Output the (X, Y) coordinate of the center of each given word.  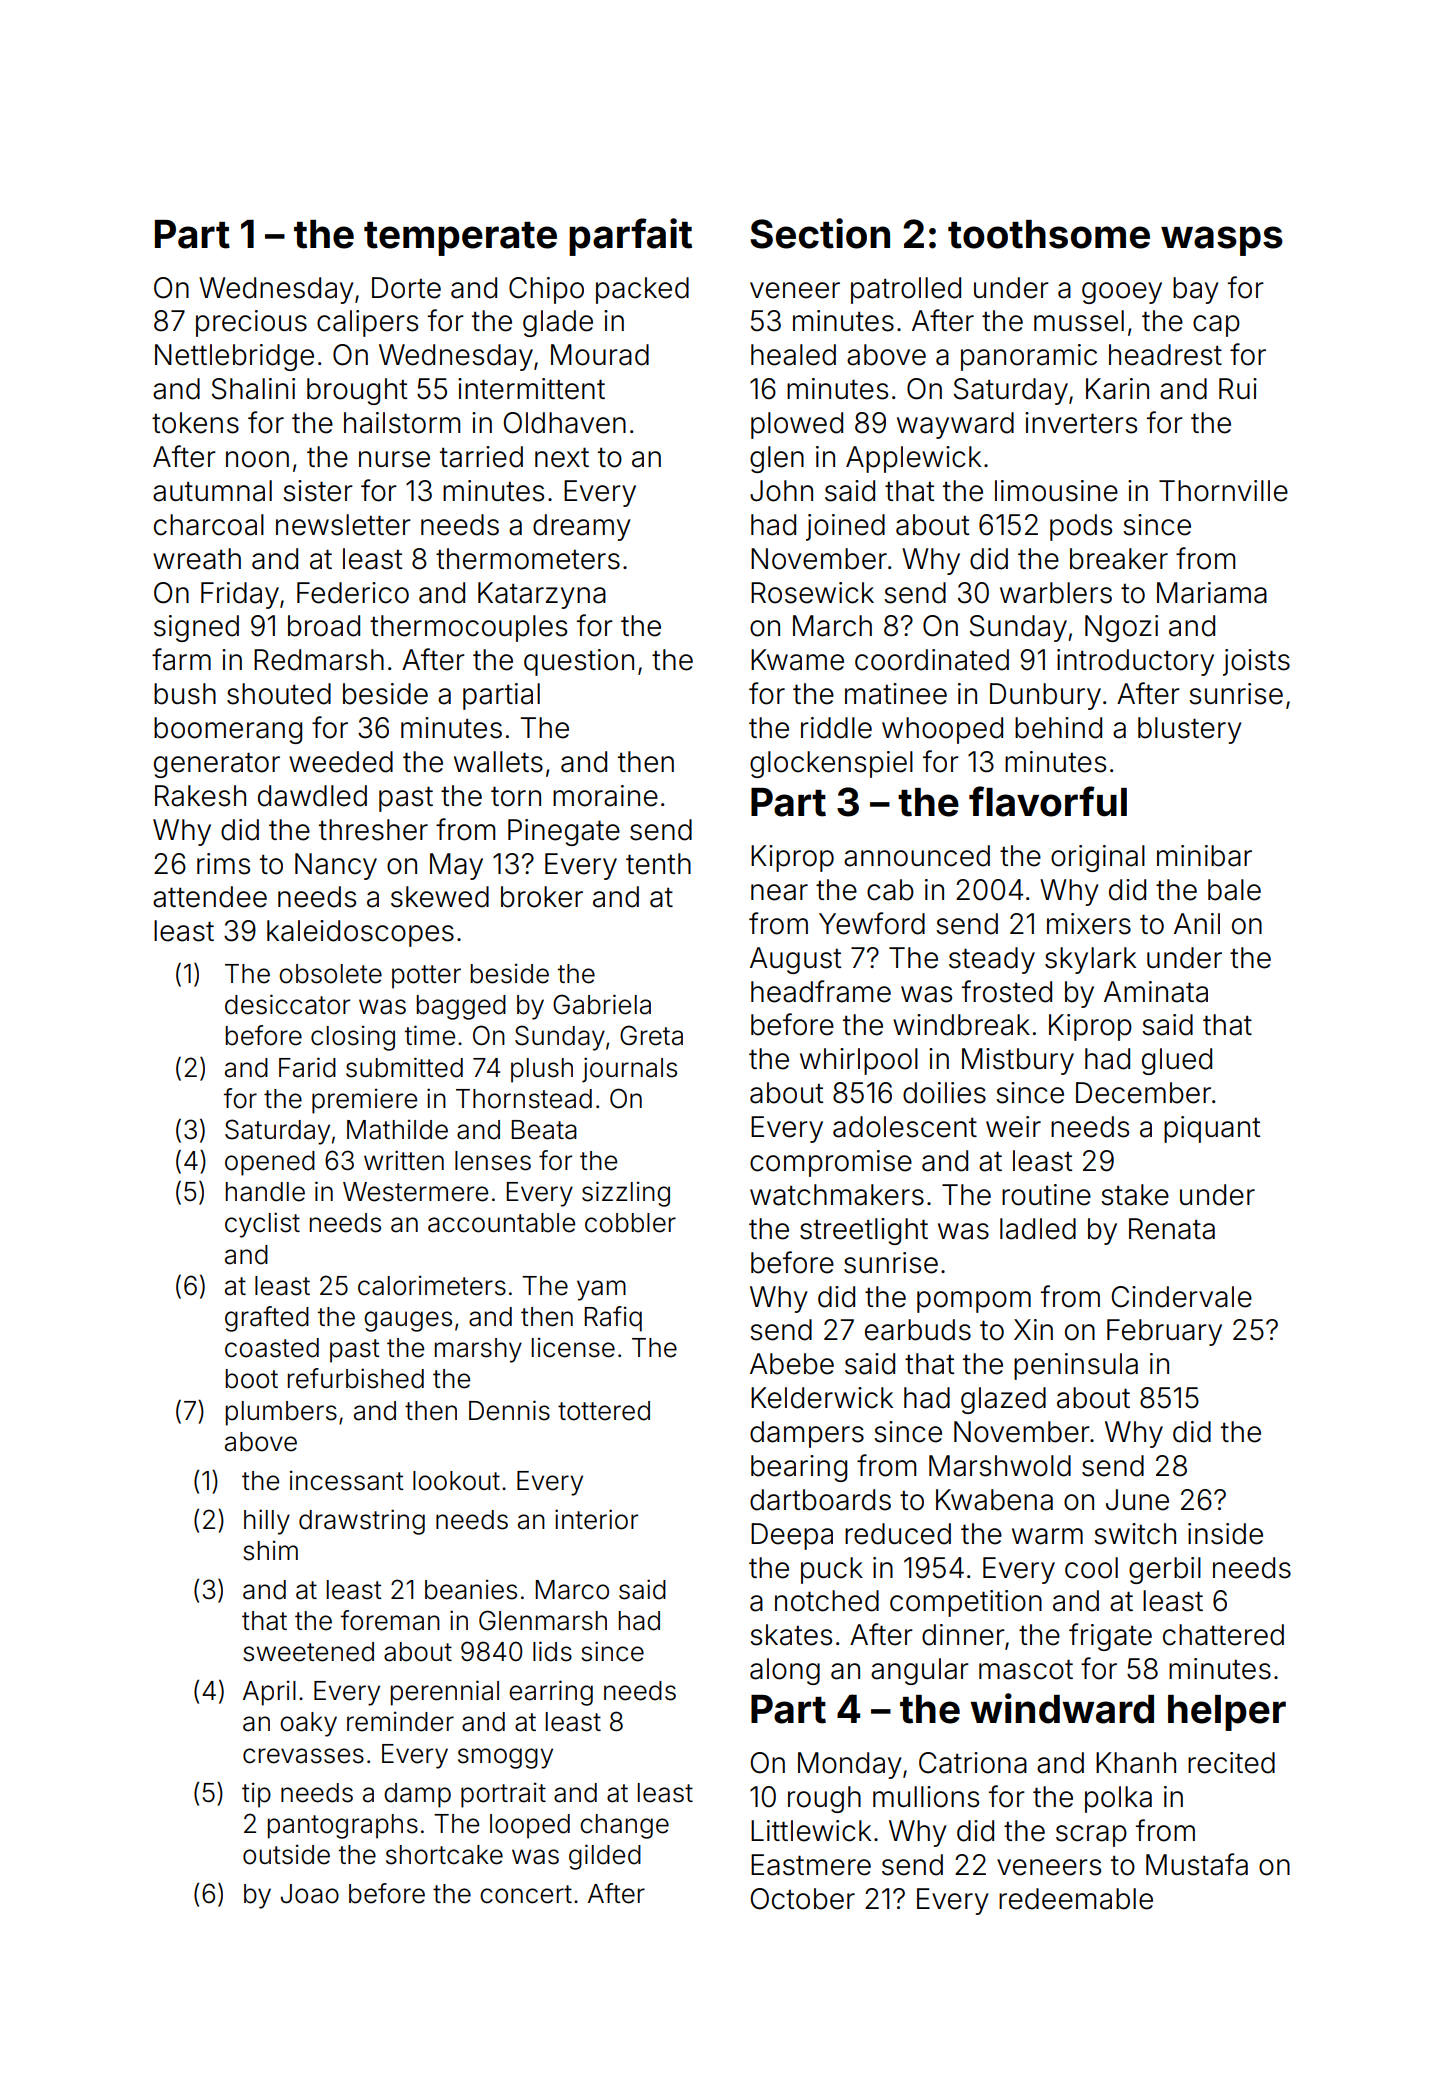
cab (890, 890)
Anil (1197, 923)
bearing (799, 1468)
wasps (1222, 241)
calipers (367, 323)
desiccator (287, 1004)
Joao (310, 1894)
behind (1058, 728)
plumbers (281, 1413)
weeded (341, 762)
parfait (630, 237)
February (1164, 1332)
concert (526, 1894)
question (579, 662)
